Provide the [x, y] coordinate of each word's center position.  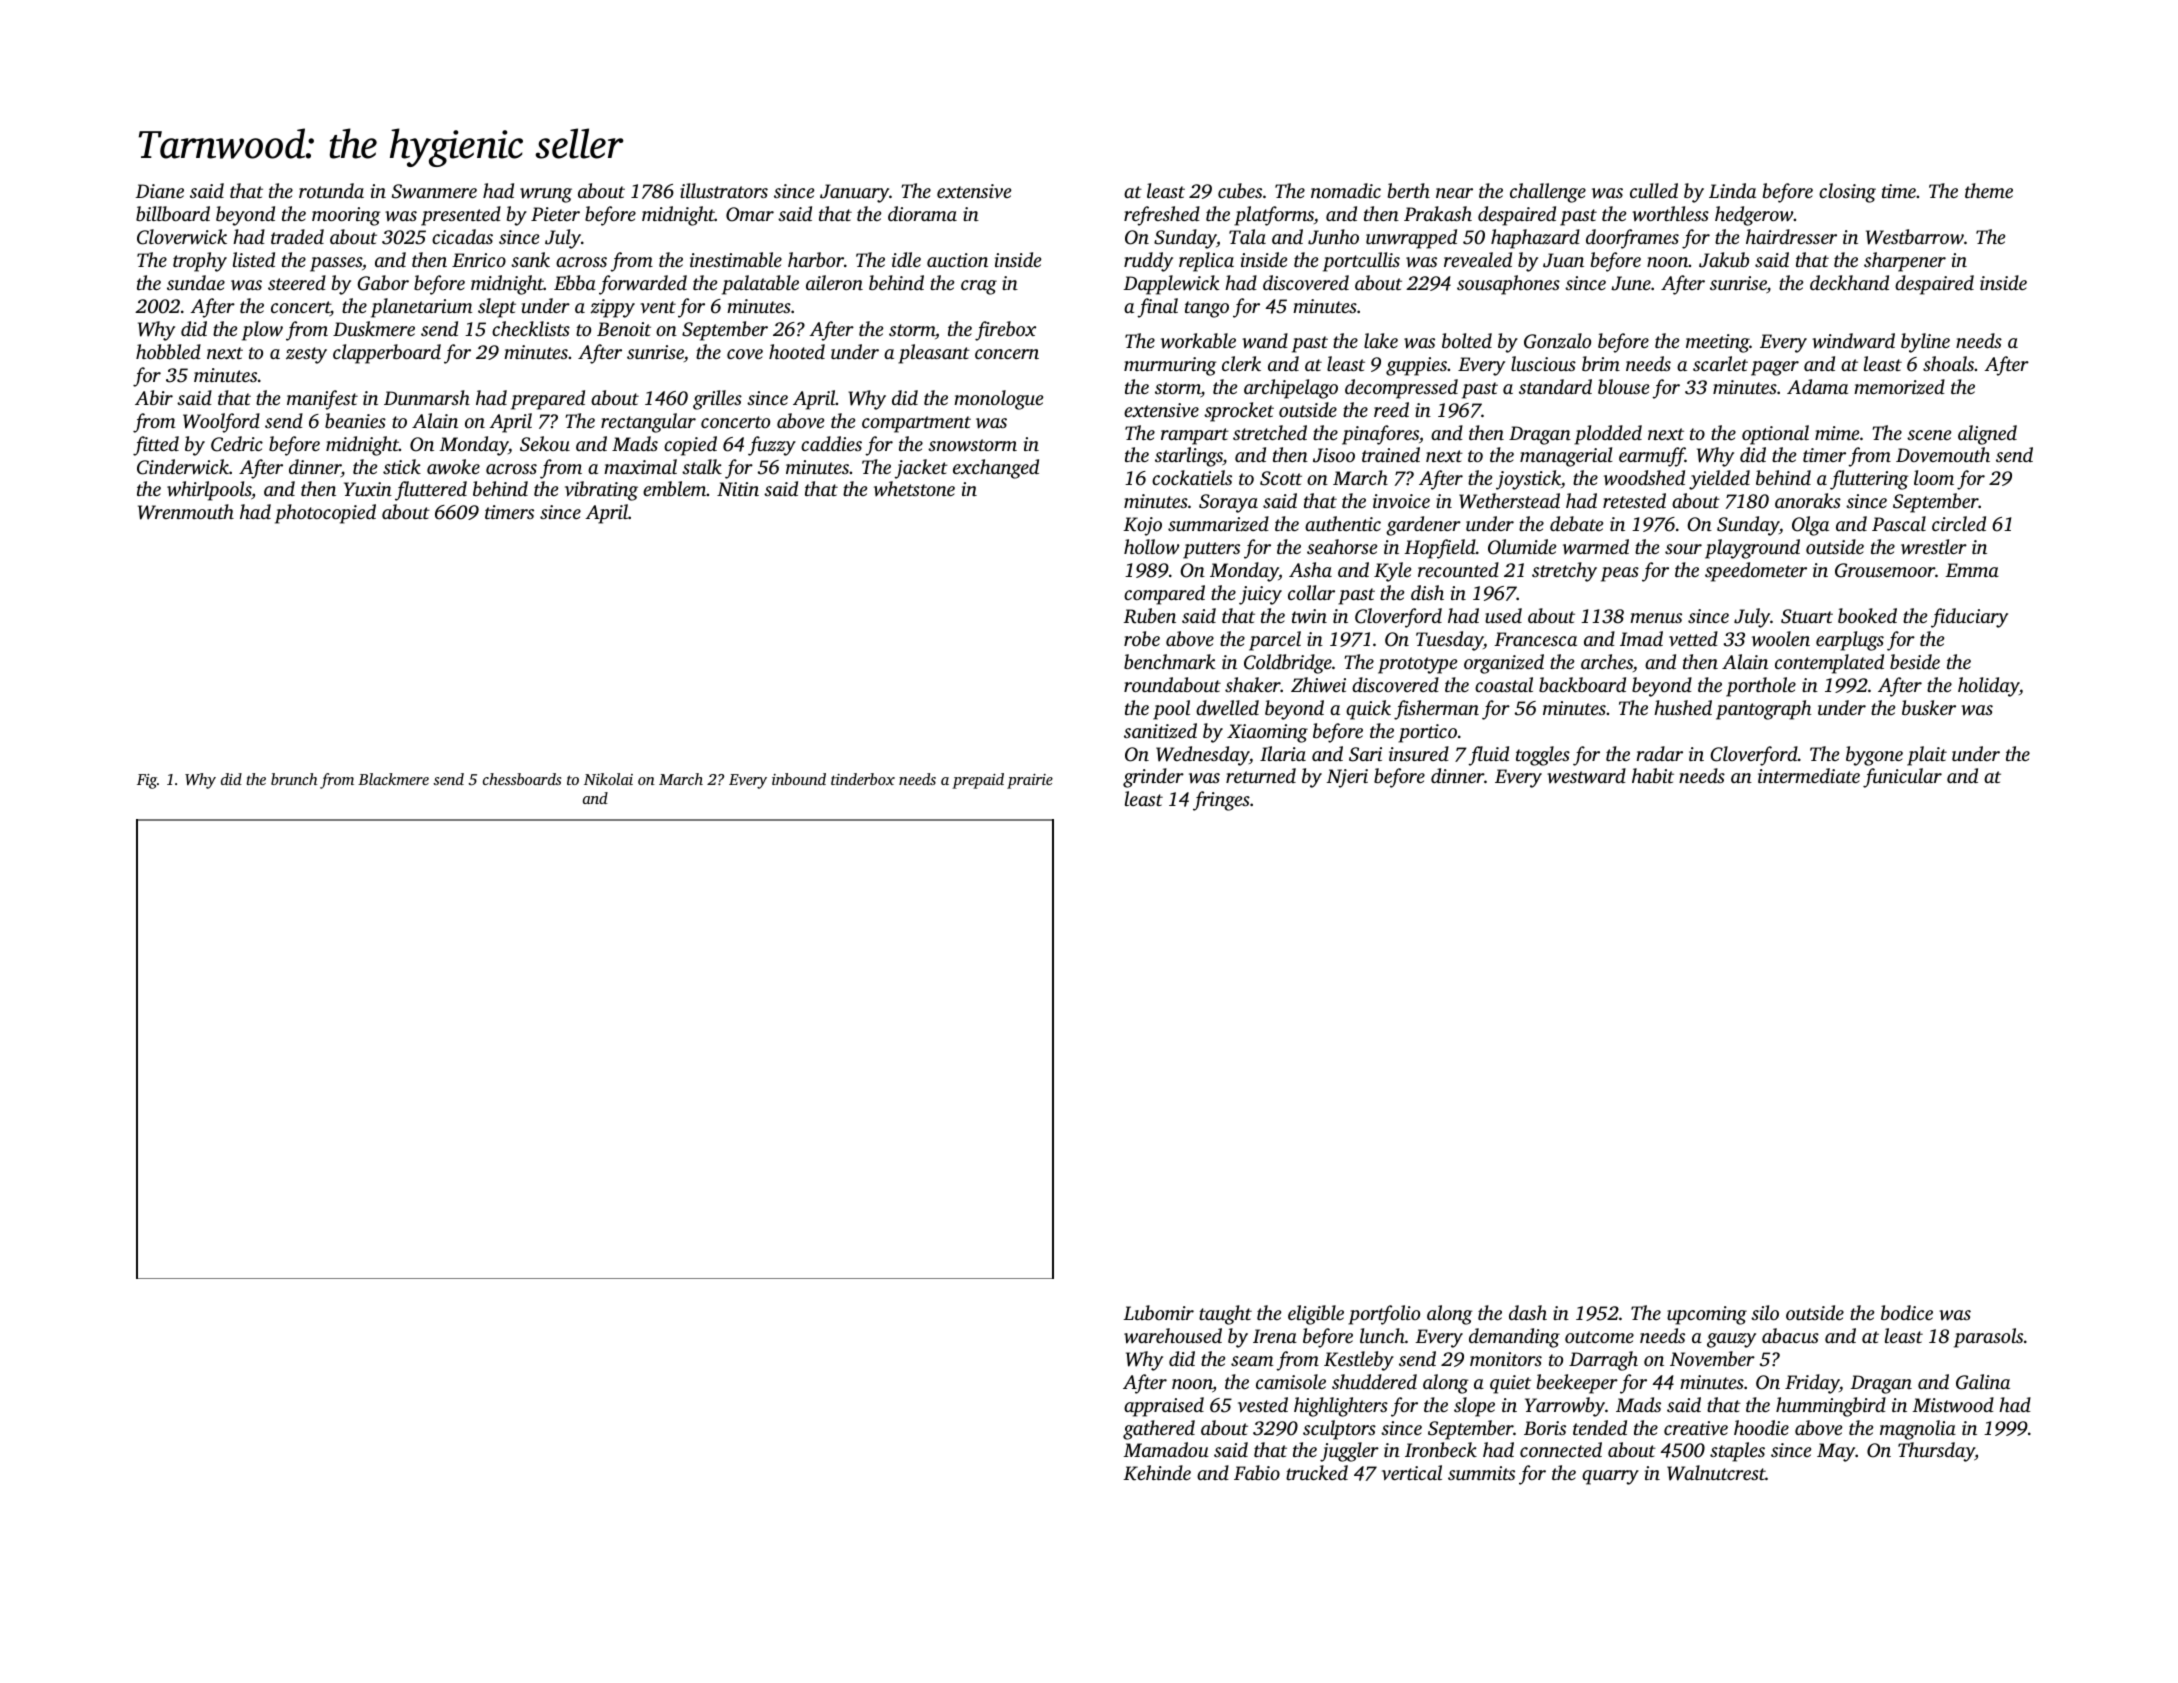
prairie [1030, 781]
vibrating [601, 491]
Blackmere [393, 779]
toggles [1543, 756]
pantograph [1763, 710]
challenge [1548, 193]
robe [1142, 638]
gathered [1159, 1430]
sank [530, 259]
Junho [1333, 237]
